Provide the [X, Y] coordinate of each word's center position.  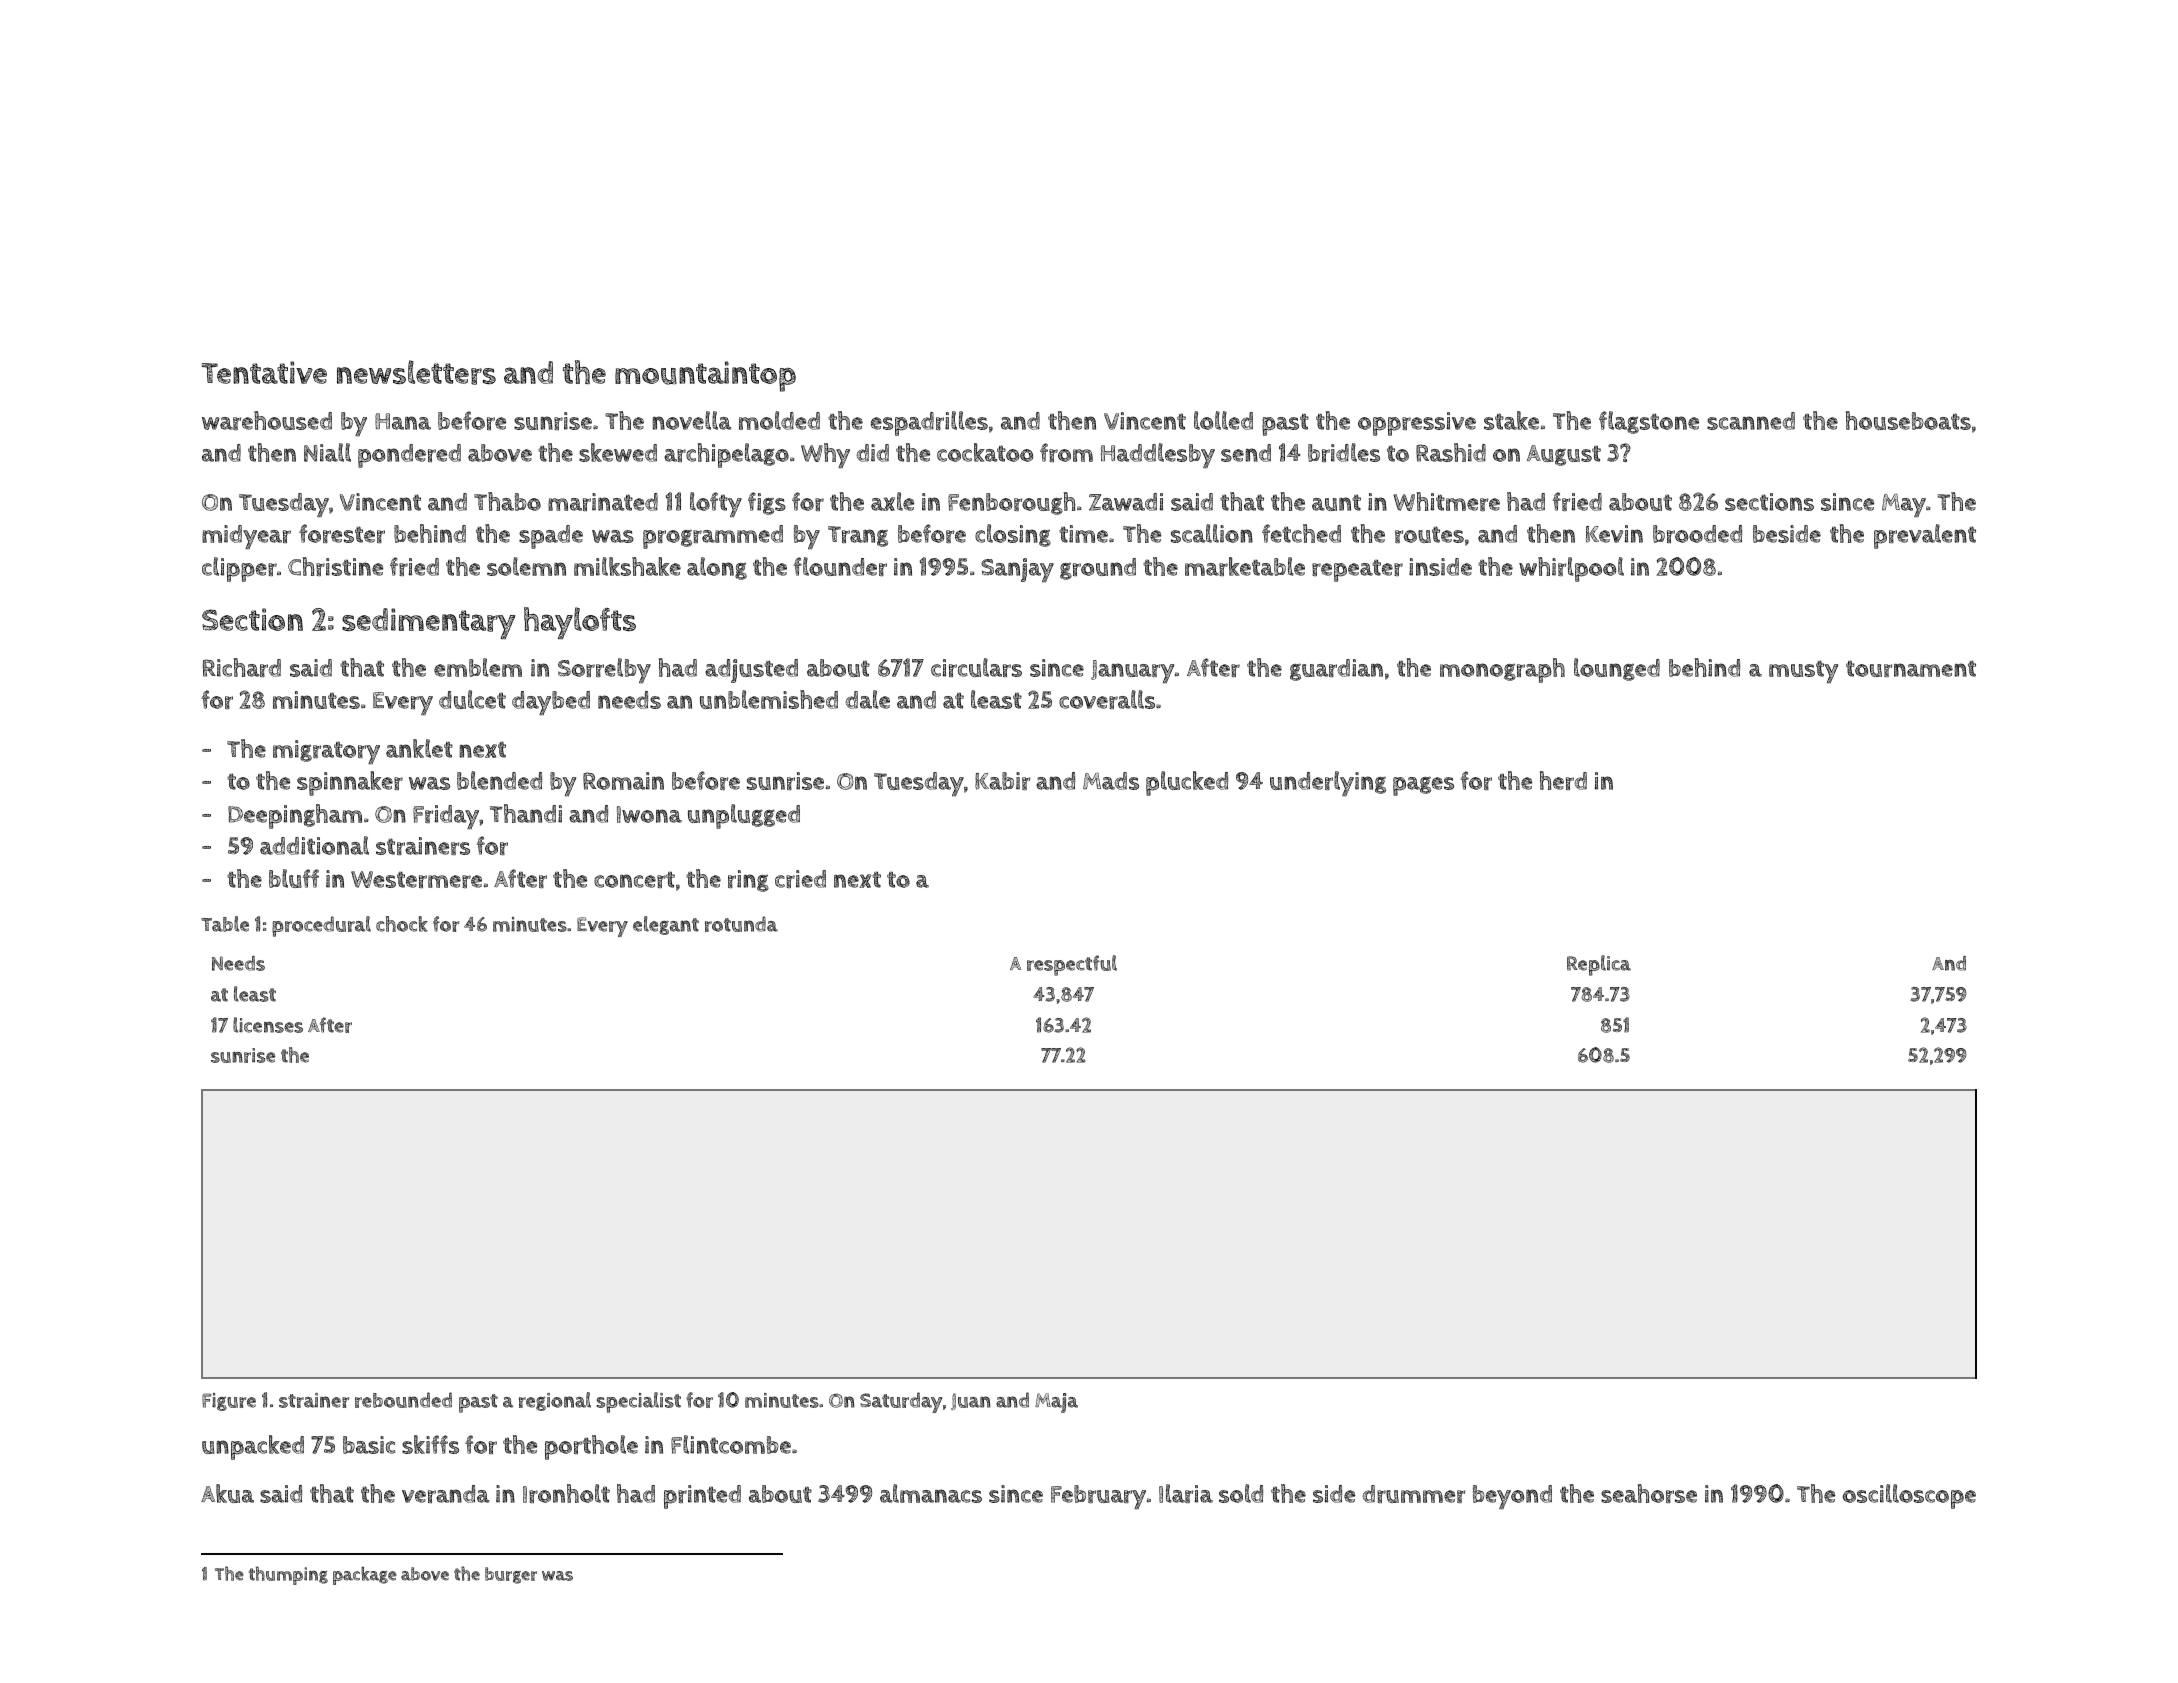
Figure [229, 1402]
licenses [268, 1025]
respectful [1072, 965]
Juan [971, 1401]
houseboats [1908, 420]
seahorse [1649, 1493]
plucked [1187, 783]
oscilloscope [1909, 1496]
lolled [1223, 420]
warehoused [267, 420]
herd [1563, 780]
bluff [294, 878]
